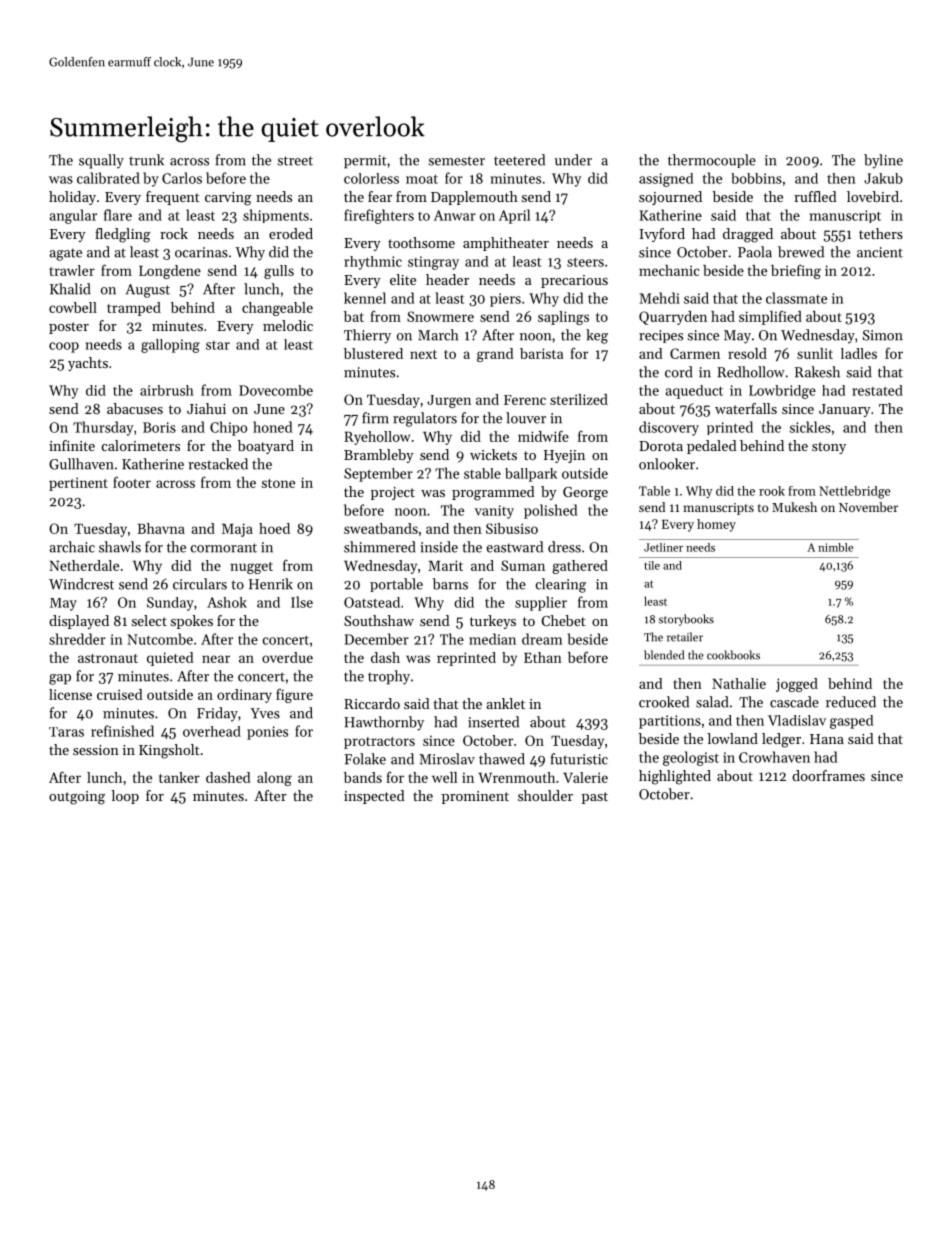 The height and width of the page is (1233, 952). What do you see at coordinates (393, 493) in the page?
I see `project` at bounding box center [393, 493].
